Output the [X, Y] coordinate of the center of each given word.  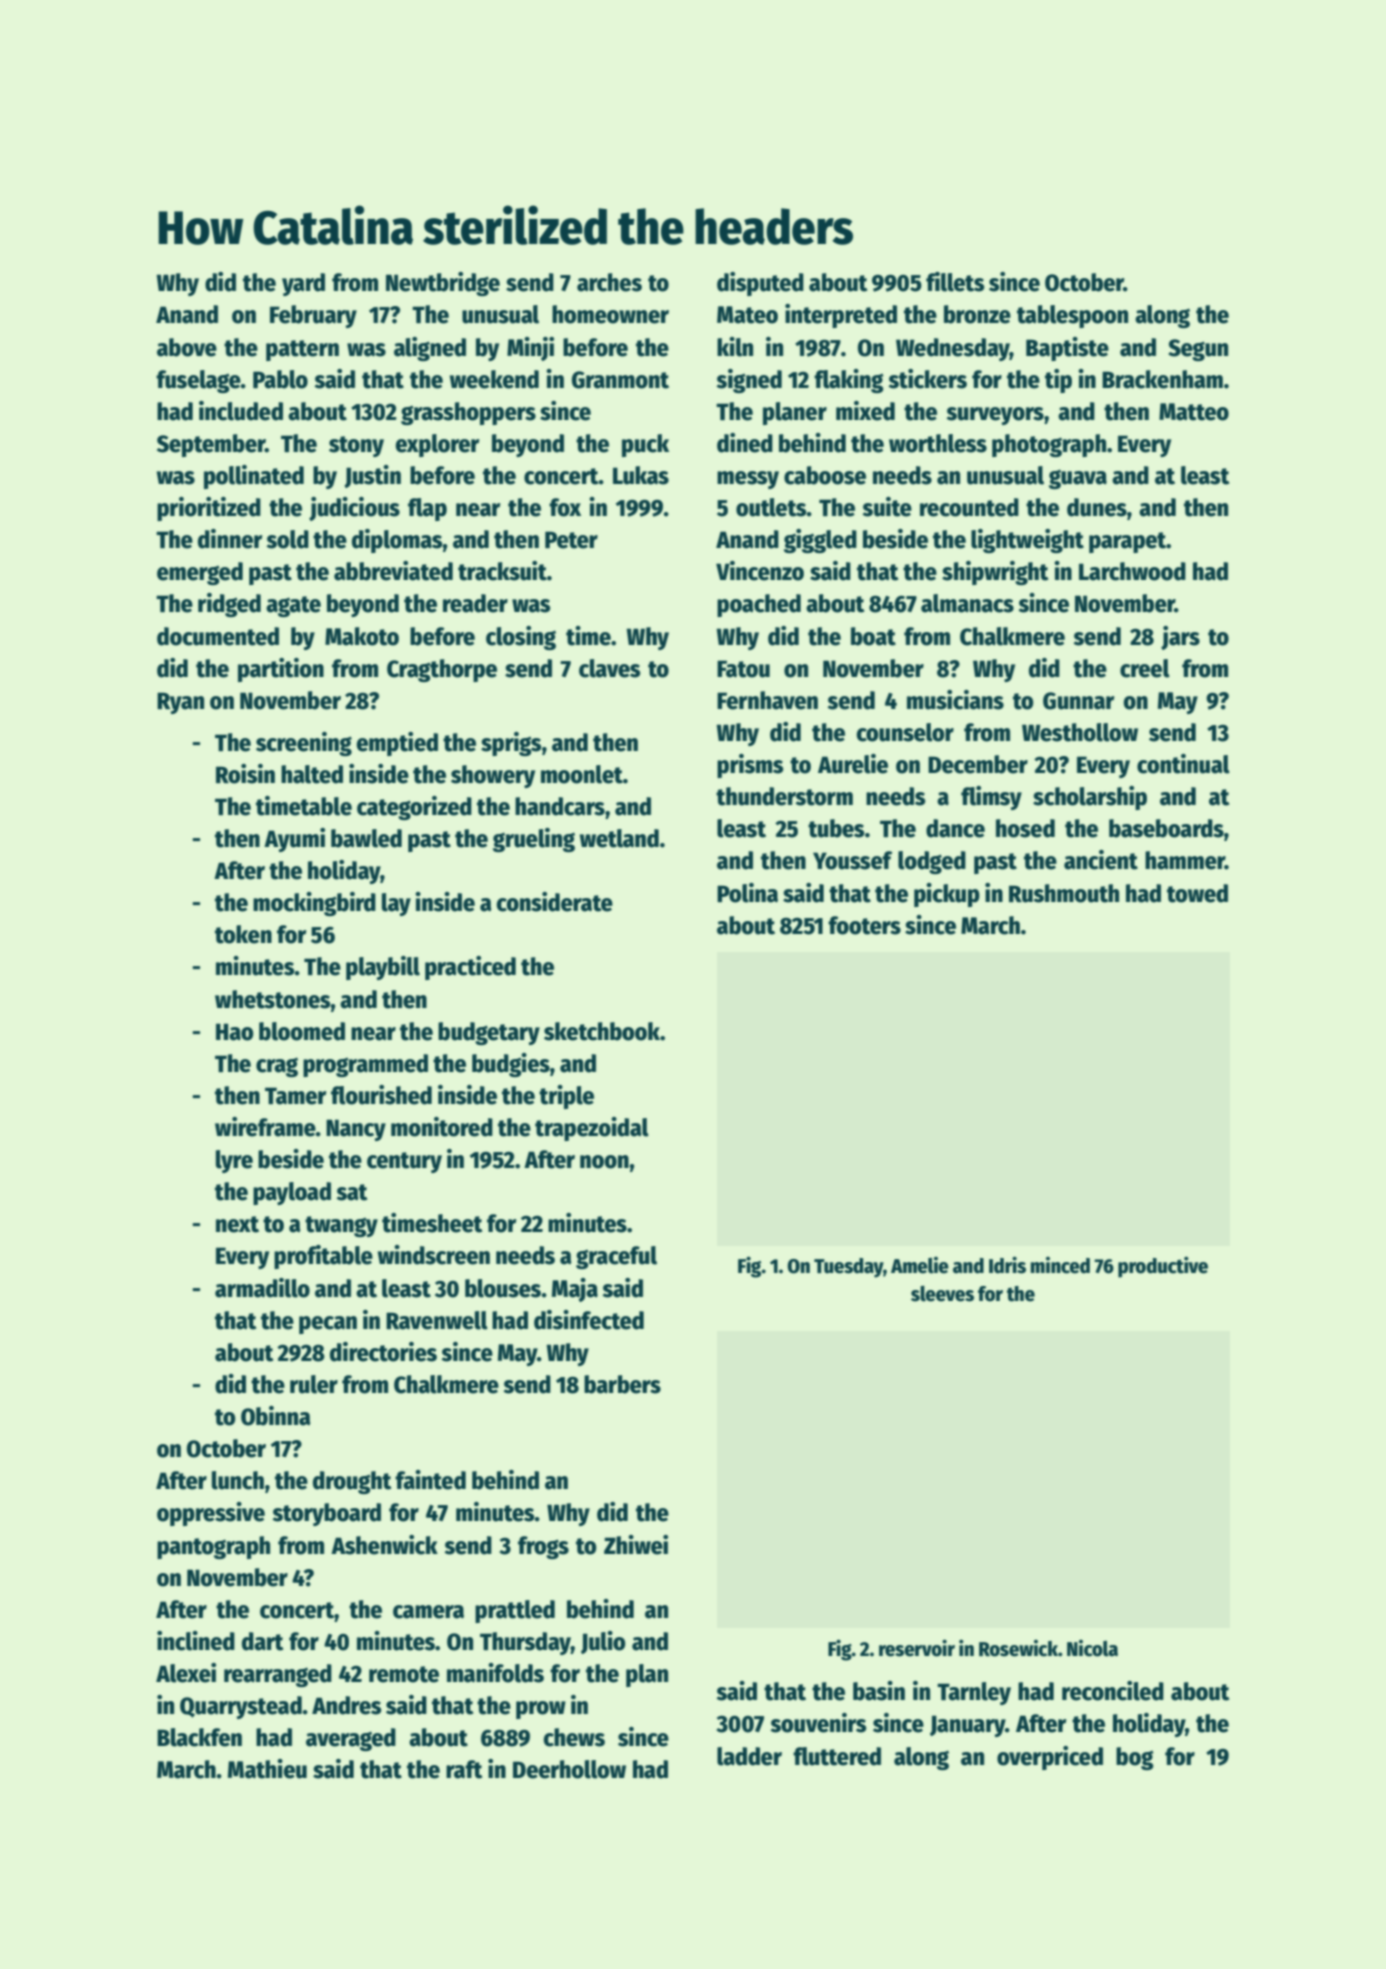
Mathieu [267, 1769]
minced [1060, 1265]
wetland [619, 838]
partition [281, 670]
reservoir [917, 1648]
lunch [238, 1480]
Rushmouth [1064, 893]
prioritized [209, 509]
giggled [820, 541]
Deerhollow [569, 1769]
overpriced [1050, 1758]
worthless [938, 443]
